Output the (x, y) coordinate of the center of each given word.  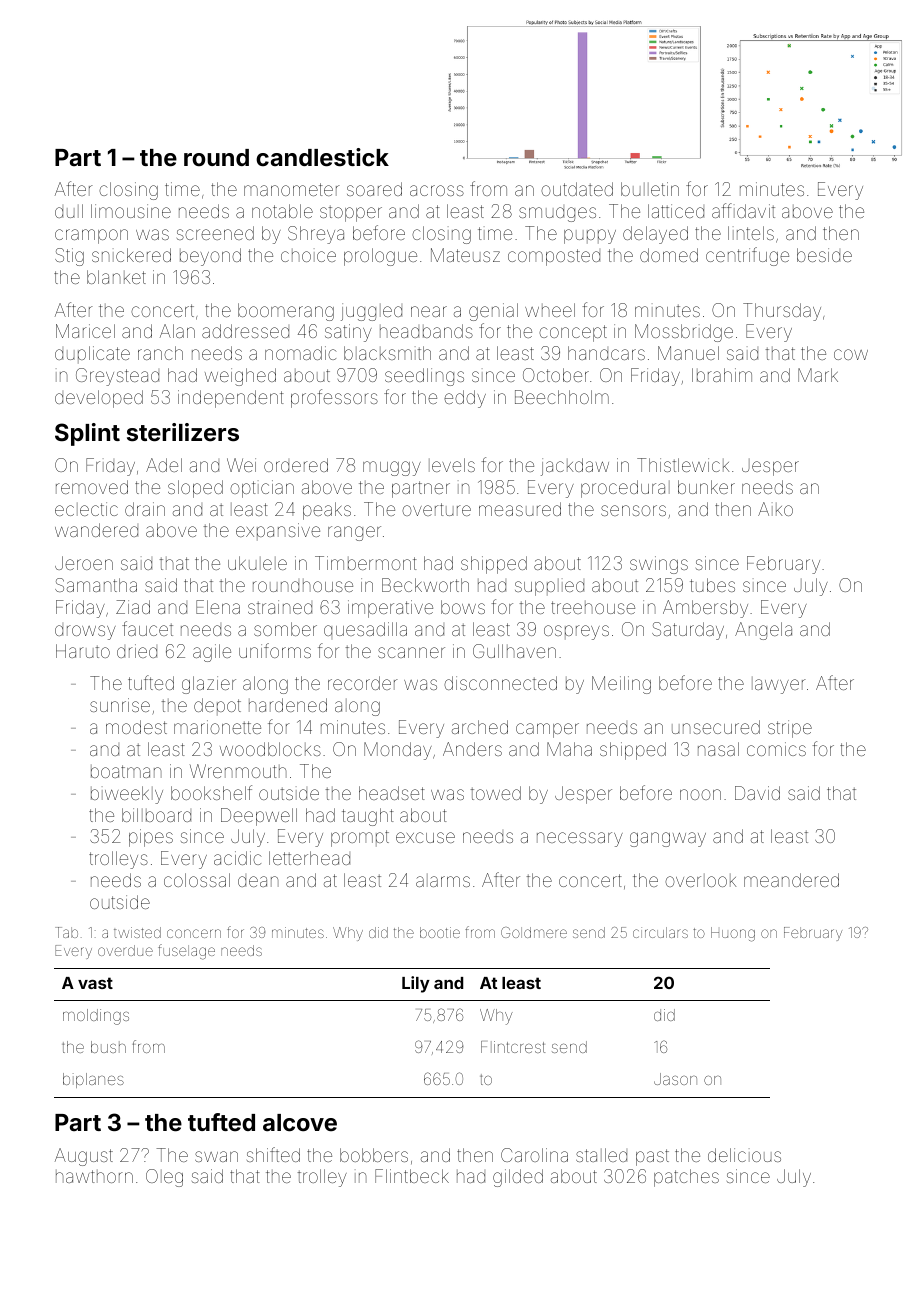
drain (145, 509)
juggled (371, 312)
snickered (131, 255)
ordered (296, 465)
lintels (751, 233)
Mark (818, 375)
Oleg (164, 1178)
